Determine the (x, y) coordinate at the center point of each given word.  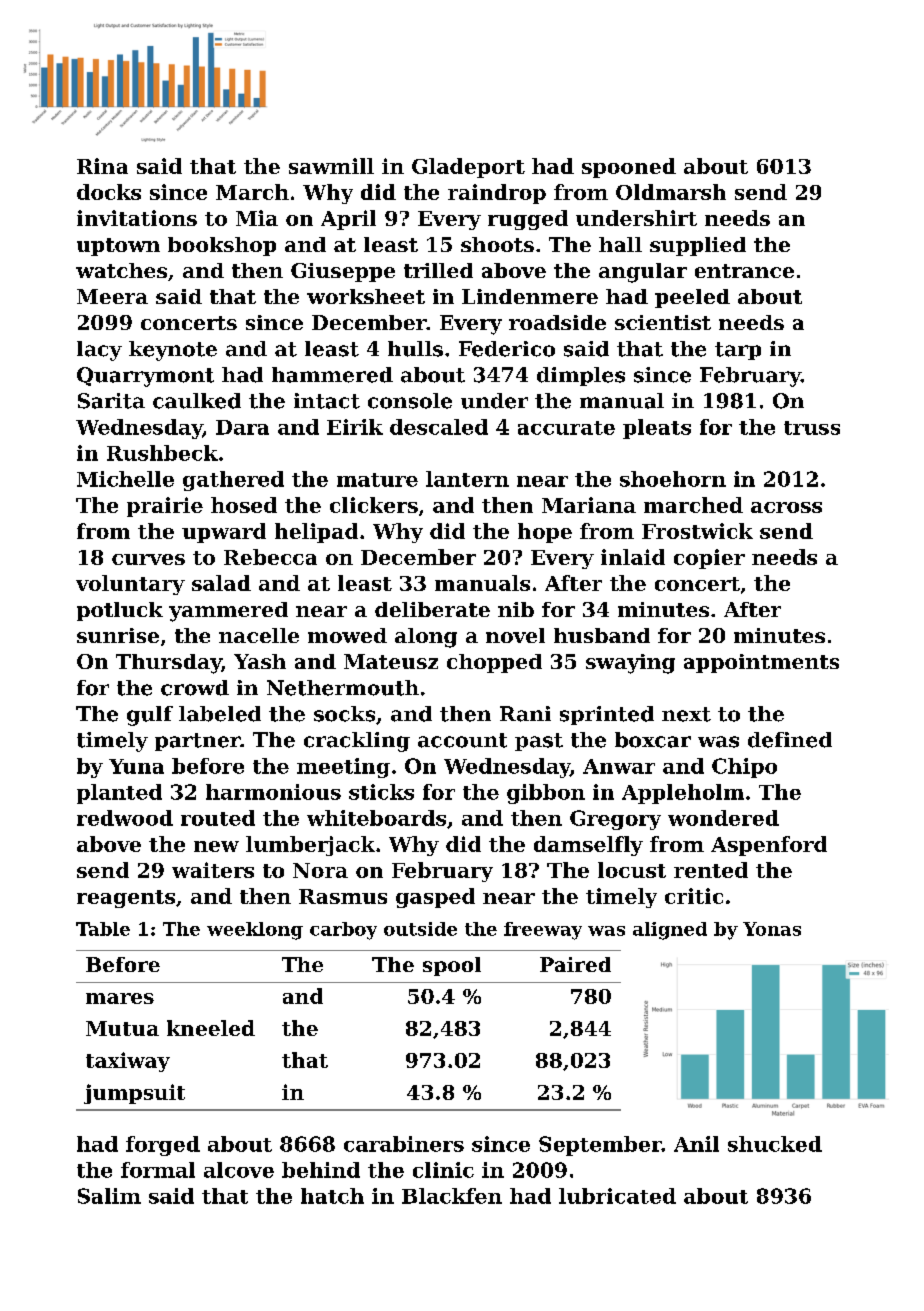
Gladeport (468, 168)
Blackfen (452, 1196)
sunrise (118, 635)
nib (516, 609)
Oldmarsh (671, 192)
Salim (109, 1196)
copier (709, 559)
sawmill (331, 166)
